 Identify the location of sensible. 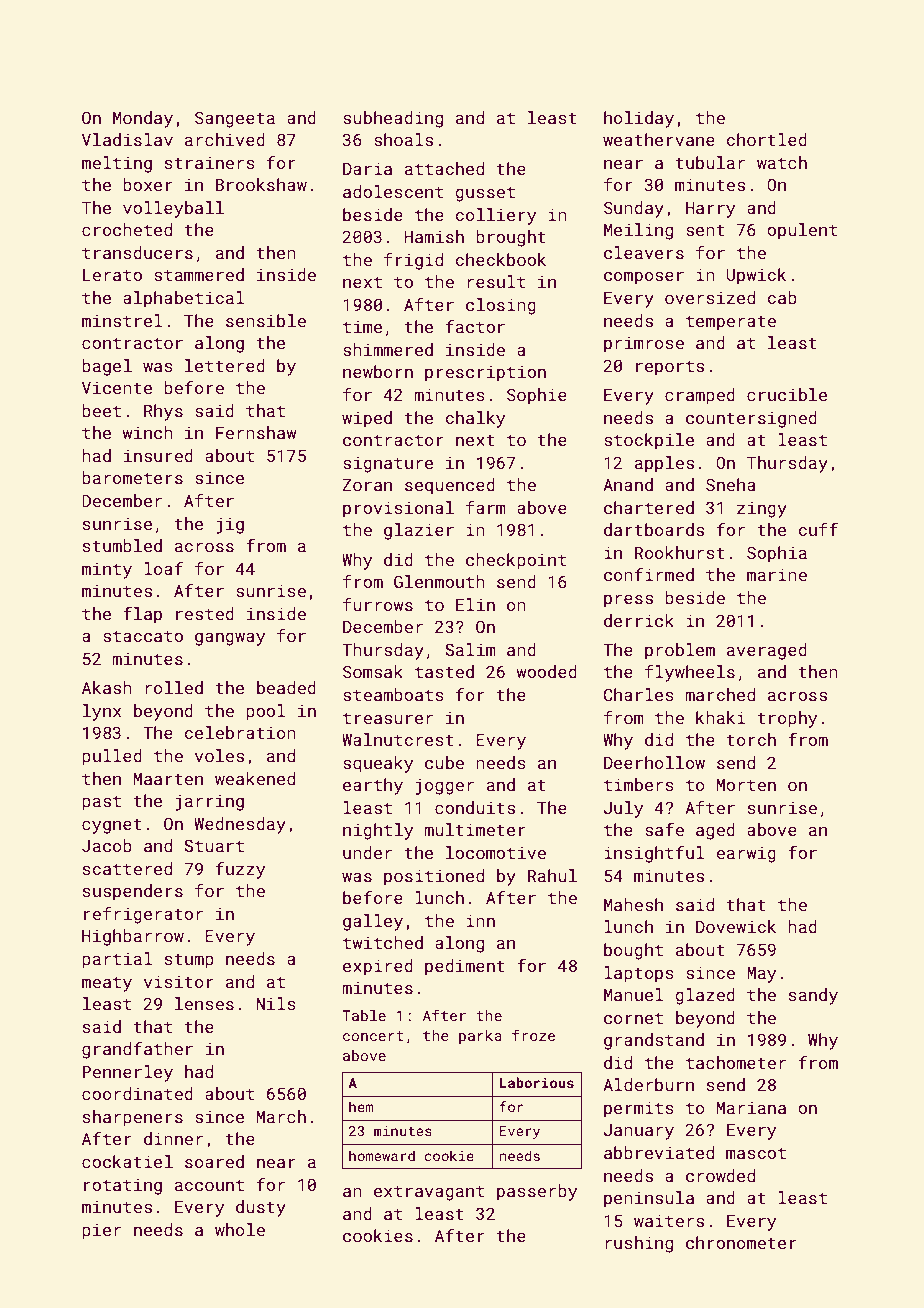
(266, 320).
